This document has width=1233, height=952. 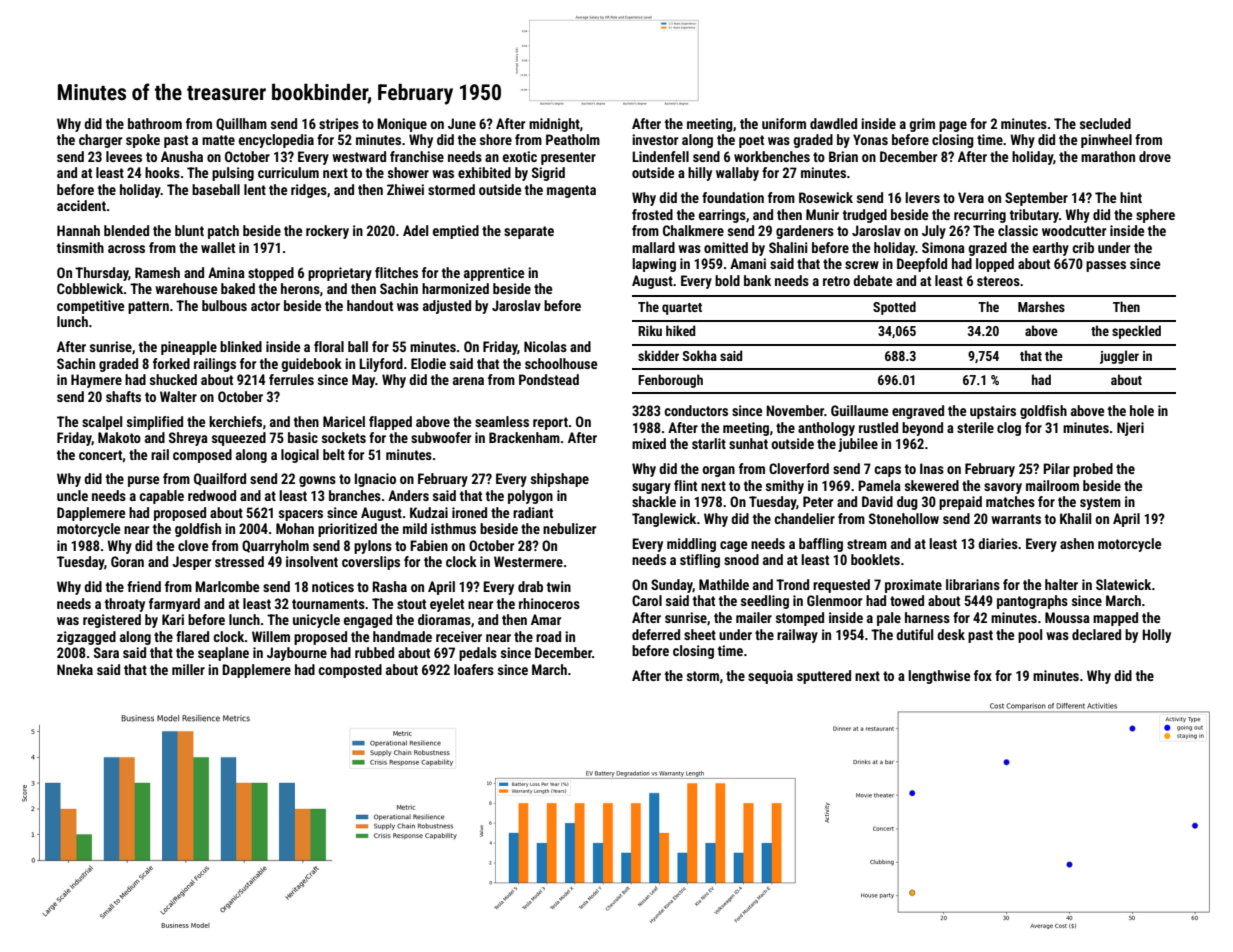 What do you see at coordinates (81, 205) in the document?
I see `accident` at bounding box center [81, 205].
